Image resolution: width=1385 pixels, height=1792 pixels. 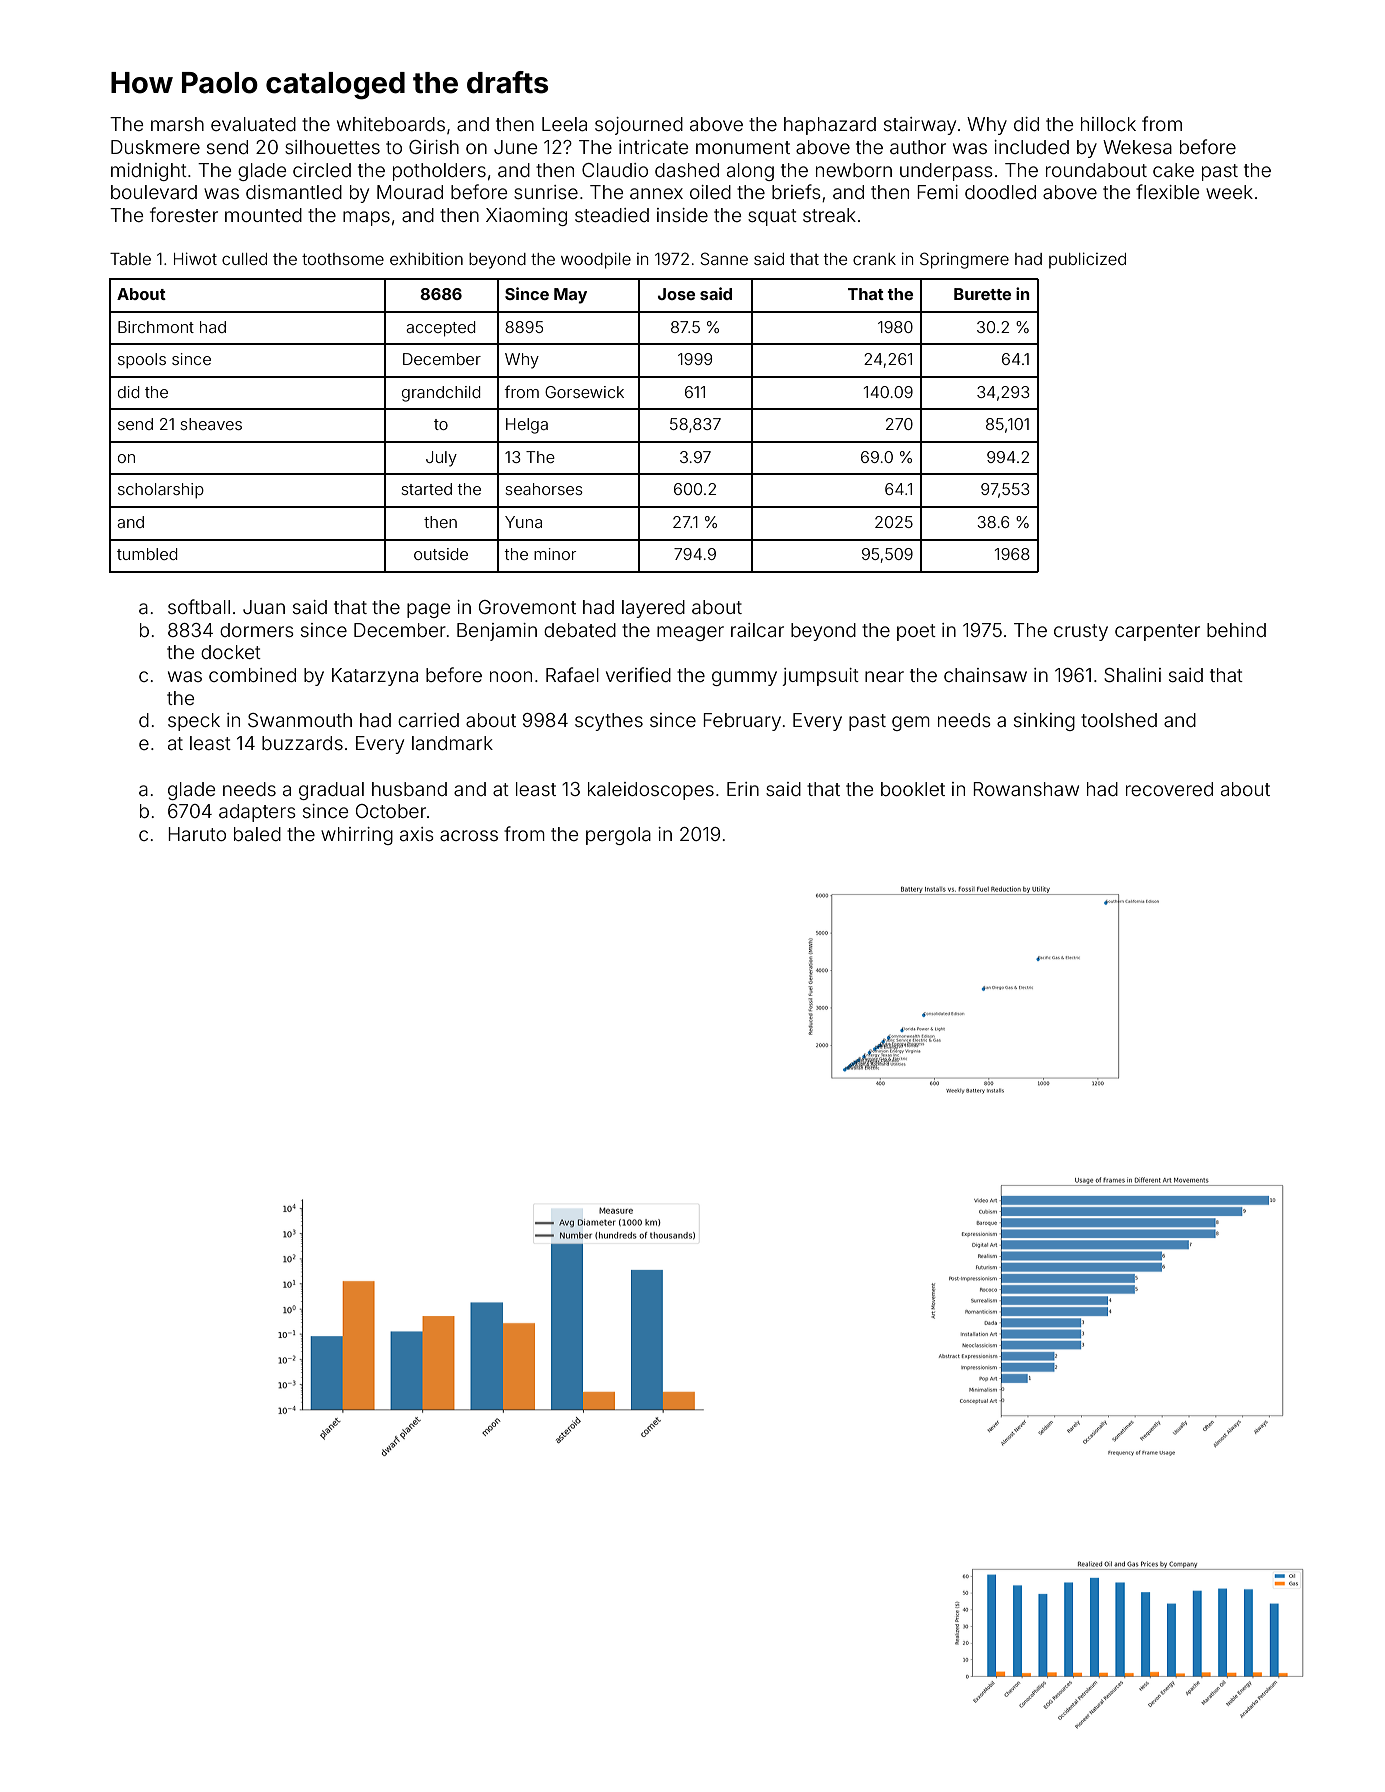 What do you see at coordinates (1081, 632) in the screenshot?
I see `crusty` at bounding box center [1081, 632].
